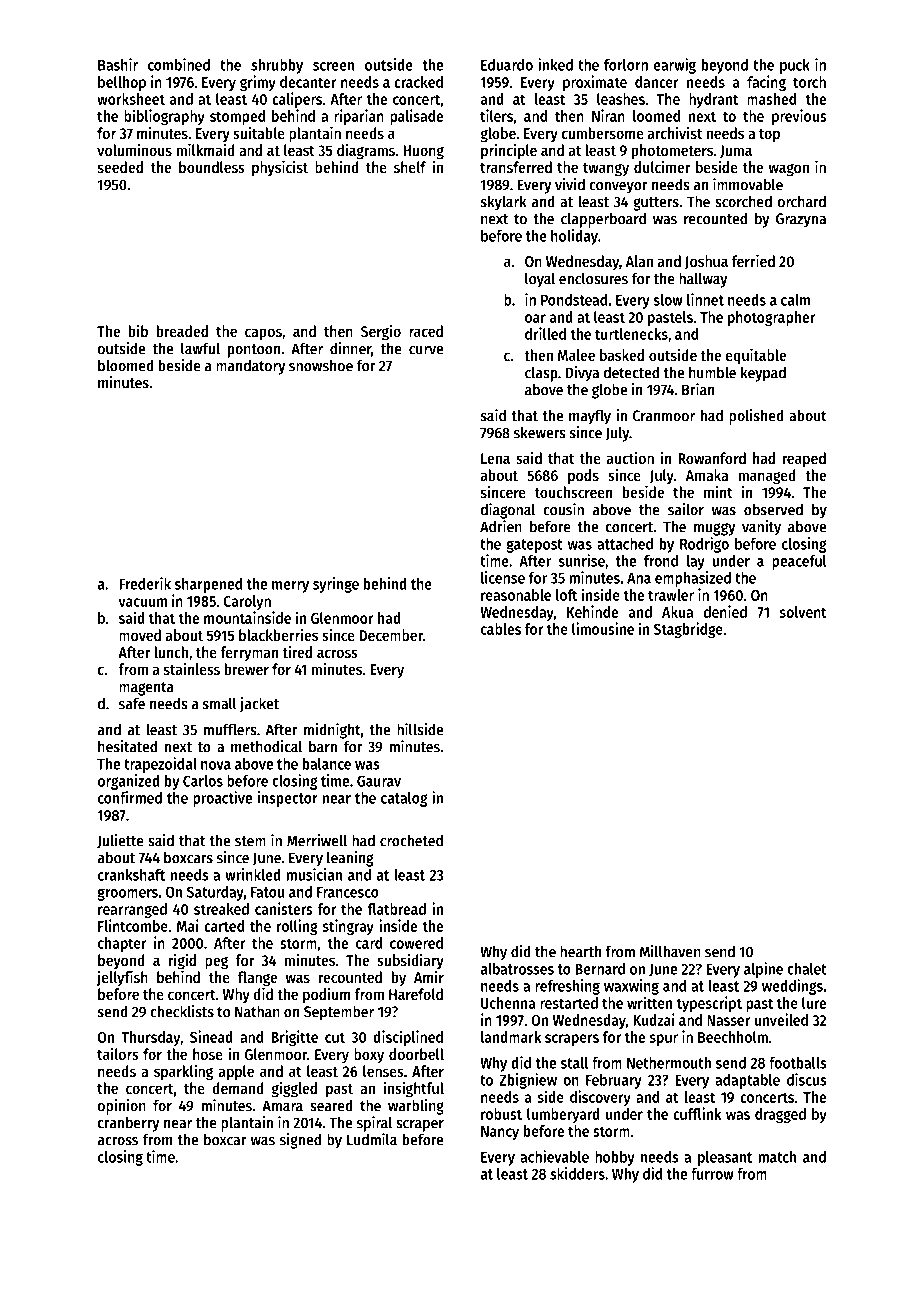 The image size is (924, 1308). I want to click on earwig, so click(675, 66).
